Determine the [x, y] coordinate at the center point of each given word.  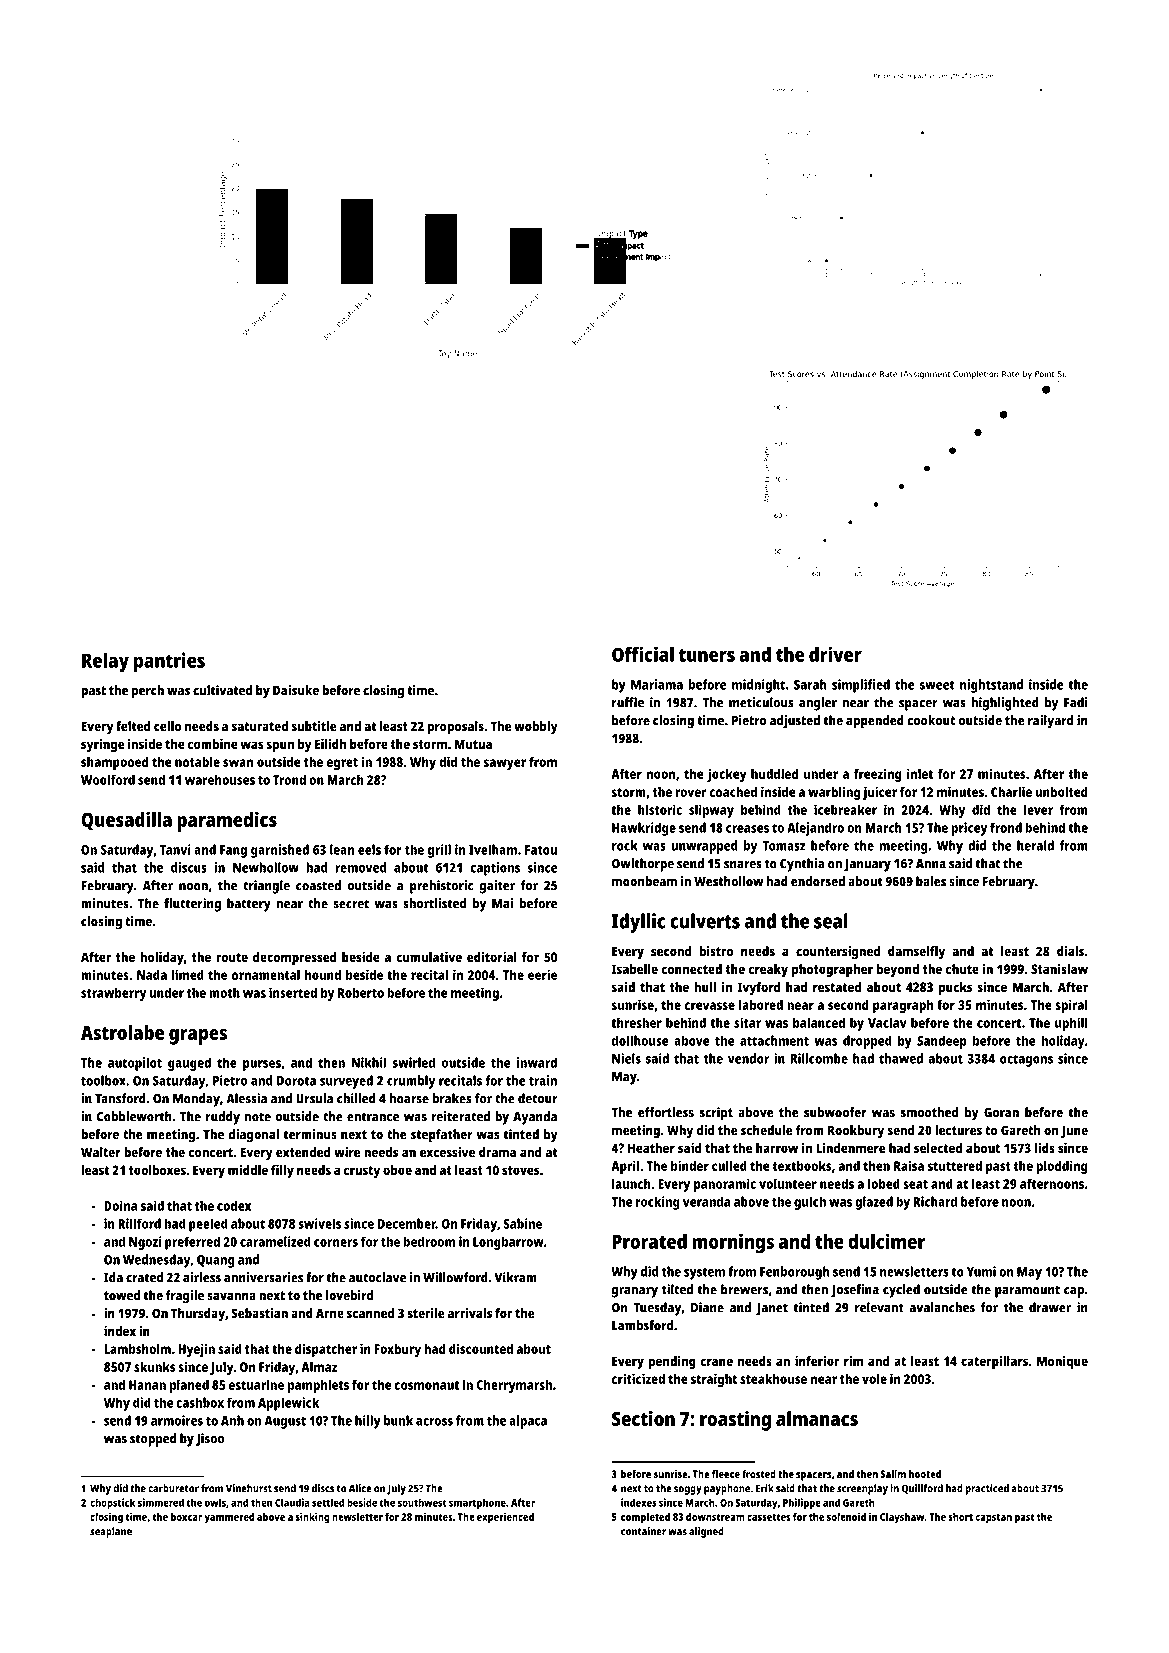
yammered [229, 1518]
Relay [105, 662]
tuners [707, 655]
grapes [198, 1037]
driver [835, 654]
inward [537, 1062]
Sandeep [942, 1042]
